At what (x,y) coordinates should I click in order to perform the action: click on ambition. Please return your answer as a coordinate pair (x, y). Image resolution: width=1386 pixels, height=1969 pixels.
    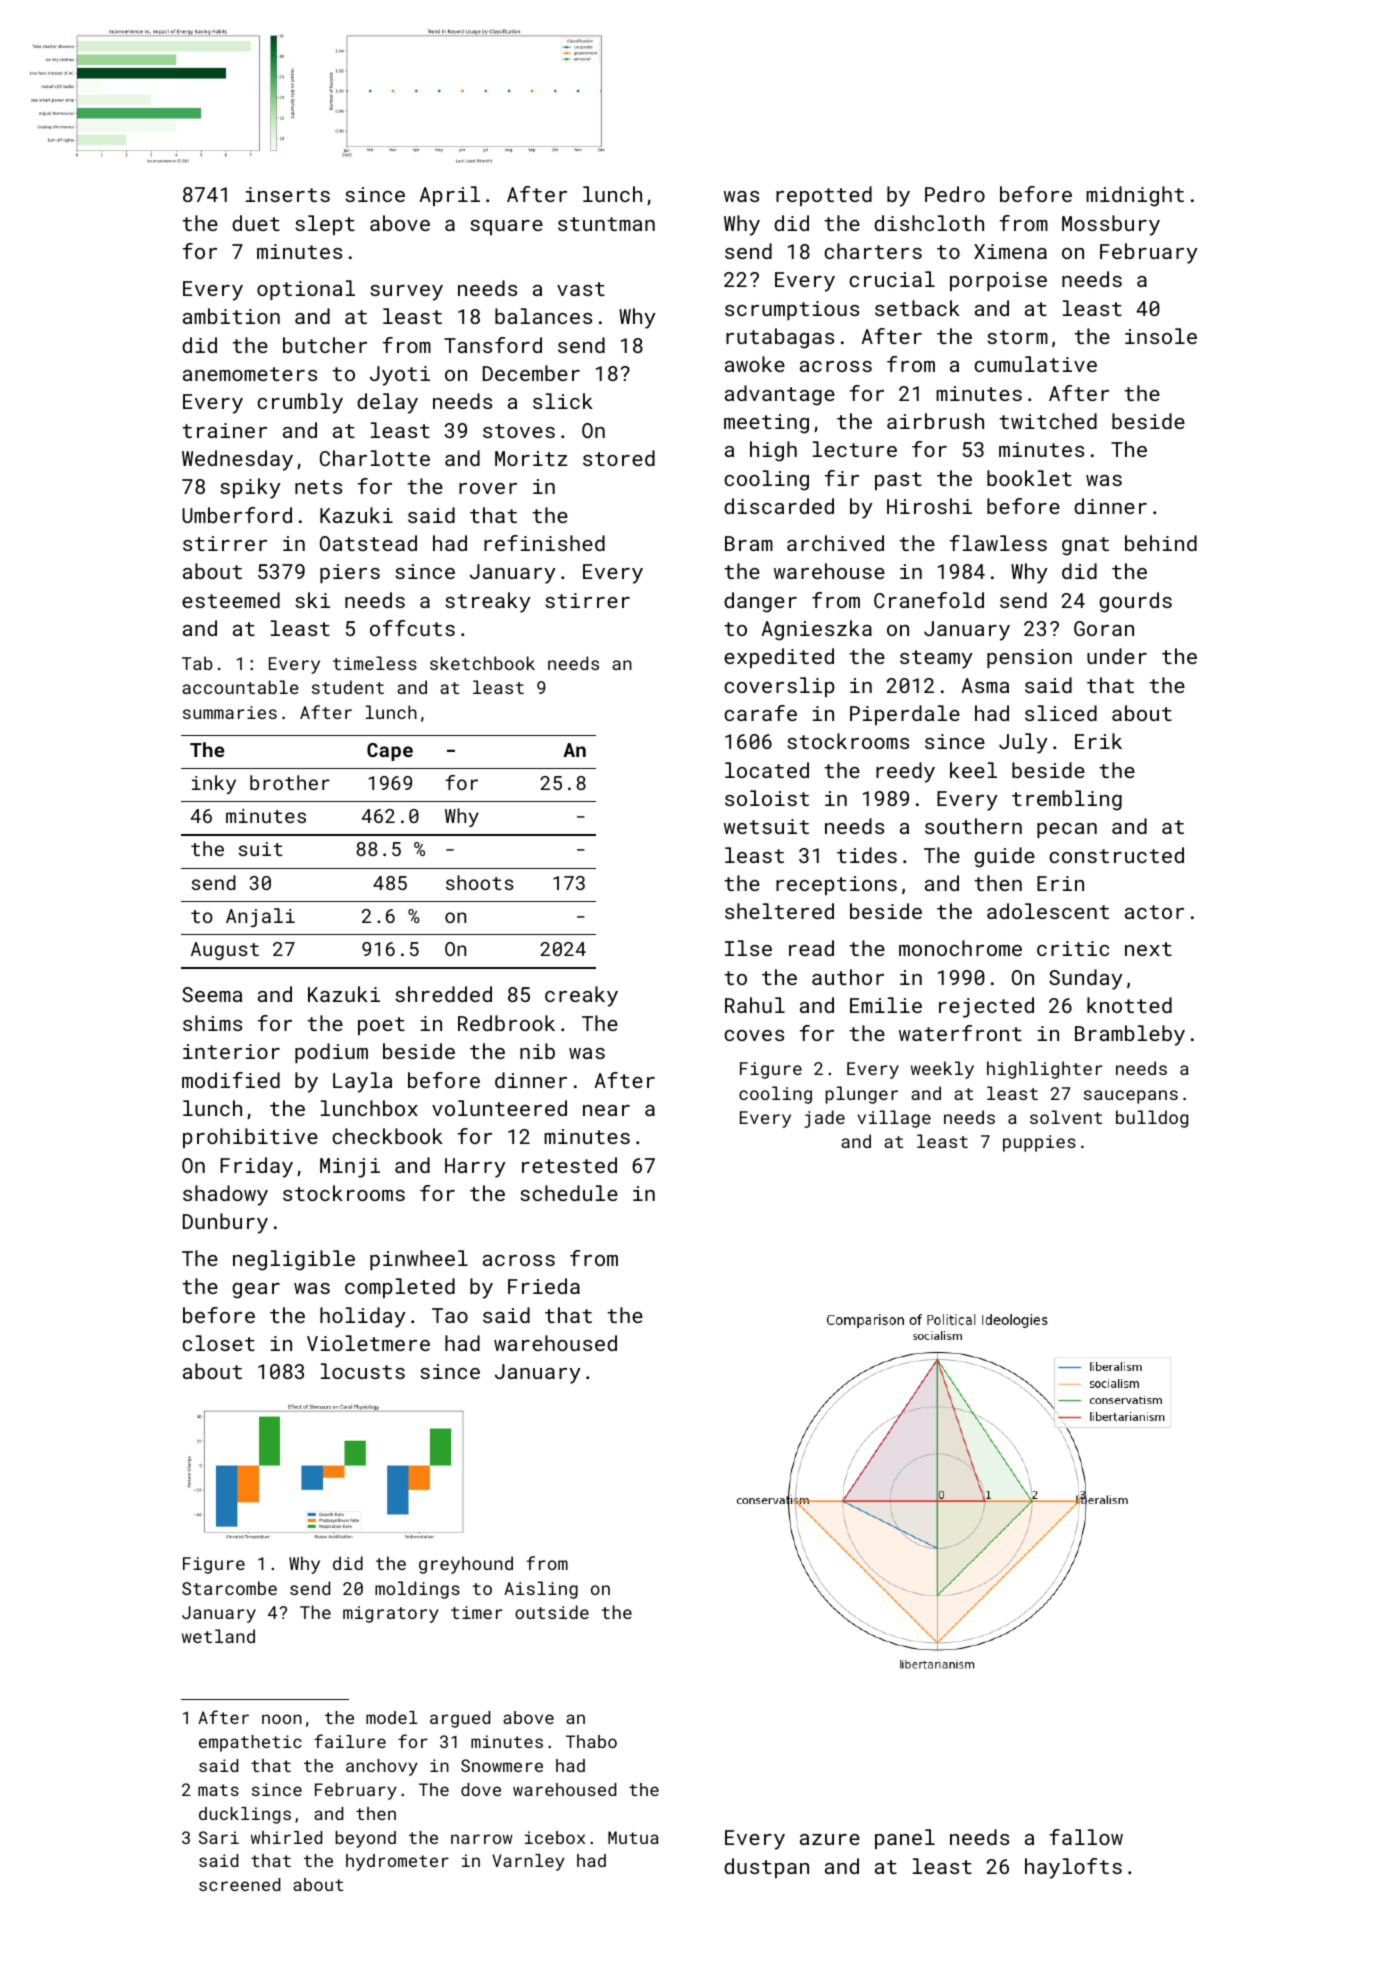
    Looking at the image, I should click on (231, 316).
